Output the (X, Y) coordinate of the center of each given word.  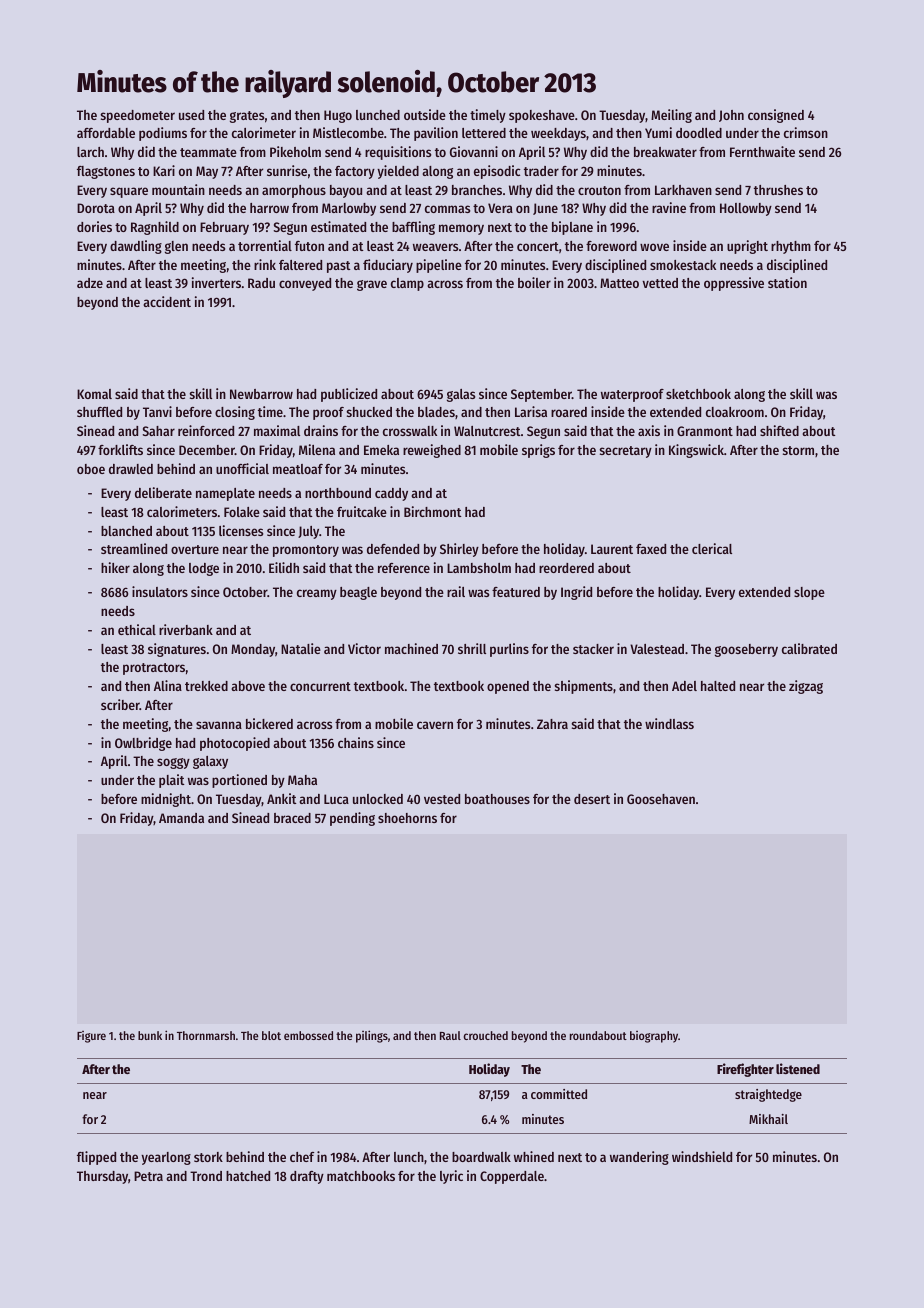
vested (442, 799)
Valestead (657, 649)
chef (302, 1157)
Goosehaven (661, 799)
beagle (358, 593)
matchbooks (361, 1176)
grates (247, 117)
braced (292, 818)
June (545, 209)
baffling (413, 228)
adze (90, 283)
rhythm (791, 247)
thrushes (778, 190)
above (248, 686)
